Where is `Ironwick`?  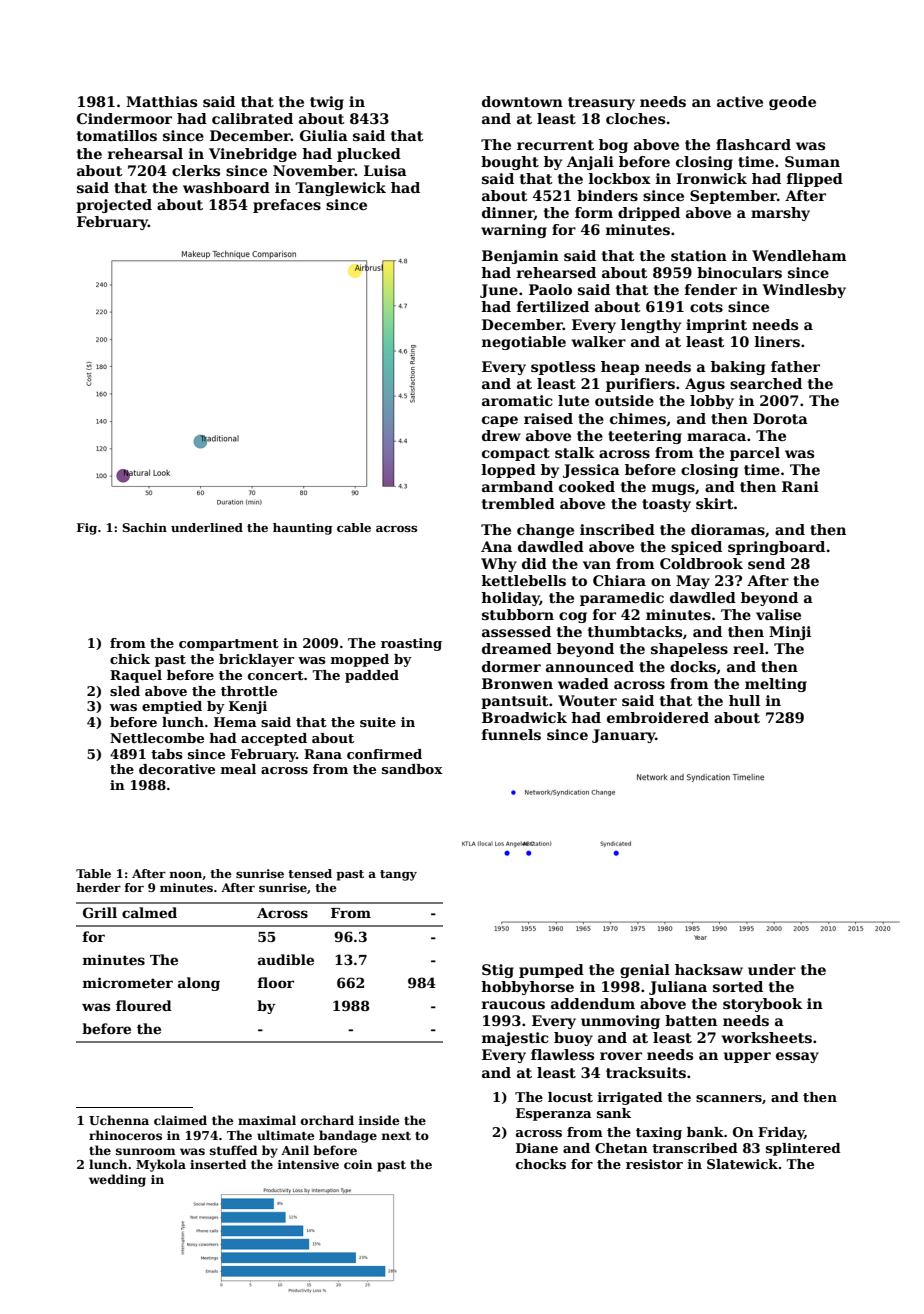
Ironwick is located at coordinates (711, 178).
